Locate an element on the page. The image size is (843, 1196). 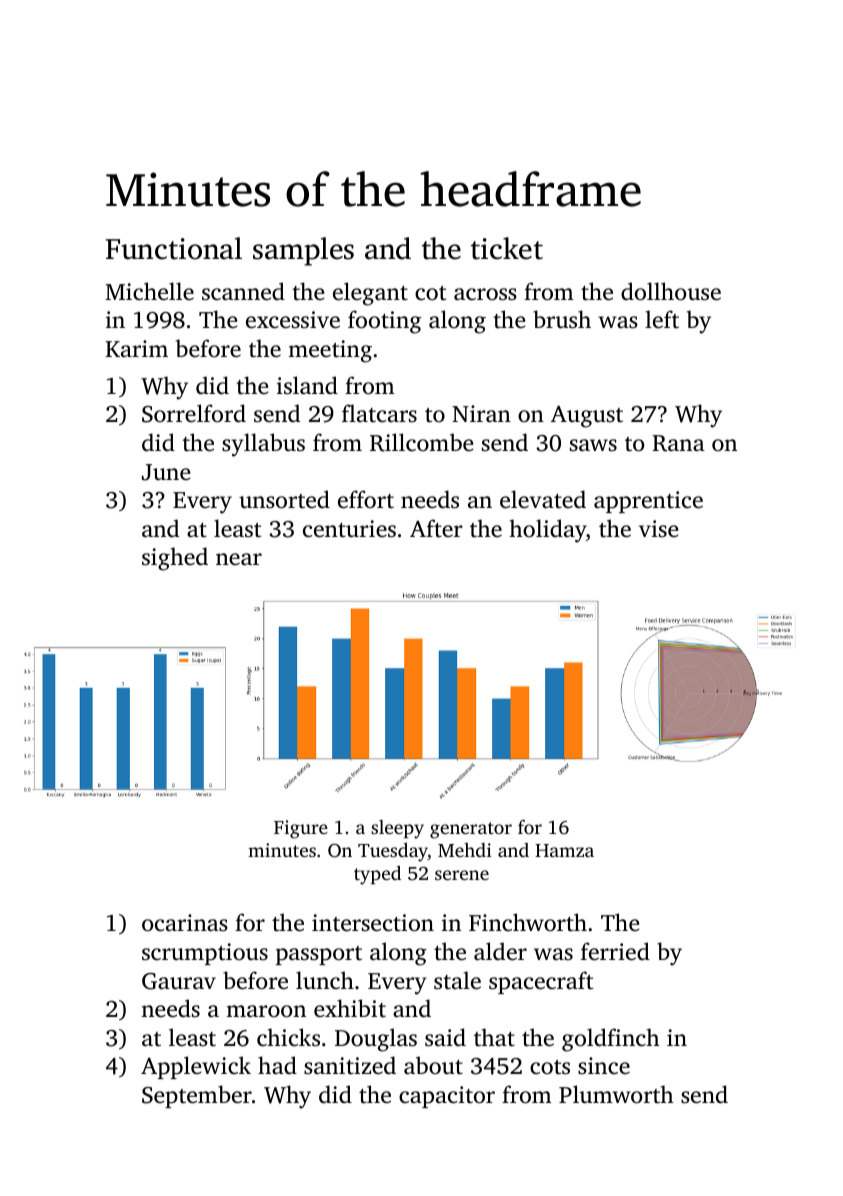
sleepy is located at coordinates (397, 829).
